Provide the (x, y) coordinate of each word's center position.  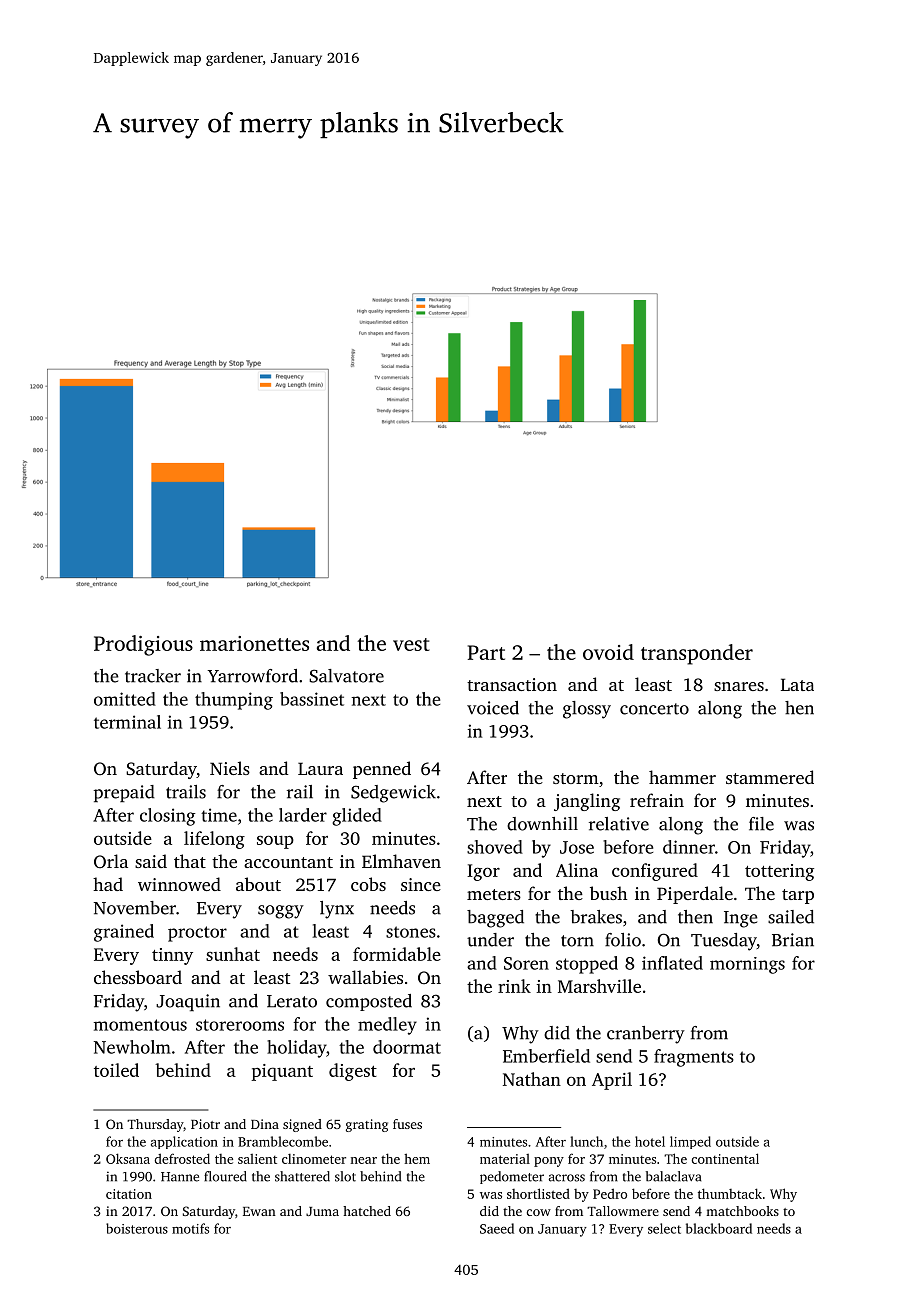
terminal (127, 722)
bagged (495, 919)
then (695, 917)
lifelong (214, 840)
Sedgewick (393, 794)
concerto (654, 709)
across (567, 1178)
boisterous (137, 1228)
